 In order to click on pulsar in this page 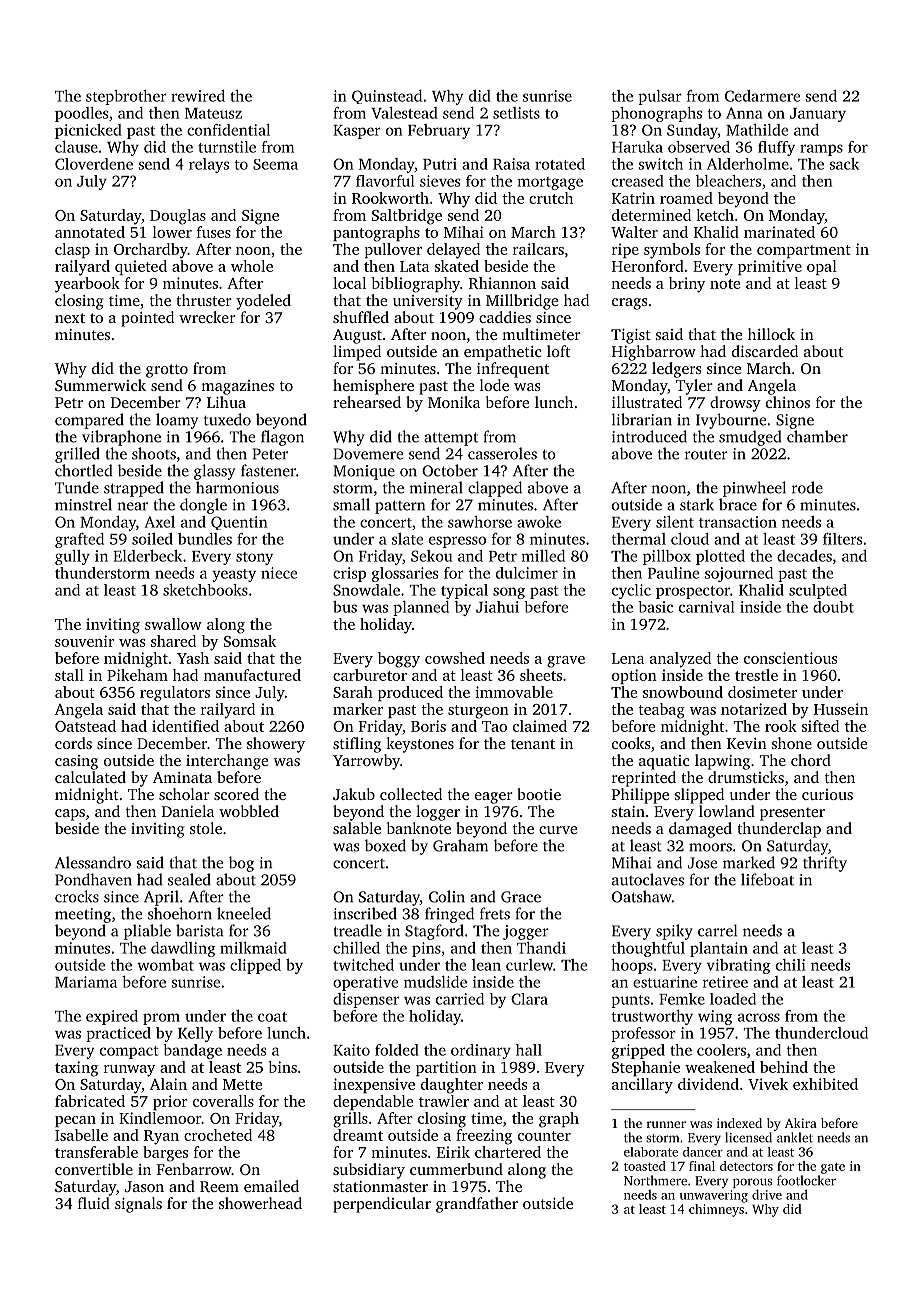, I will do `click(660, 97)`.
